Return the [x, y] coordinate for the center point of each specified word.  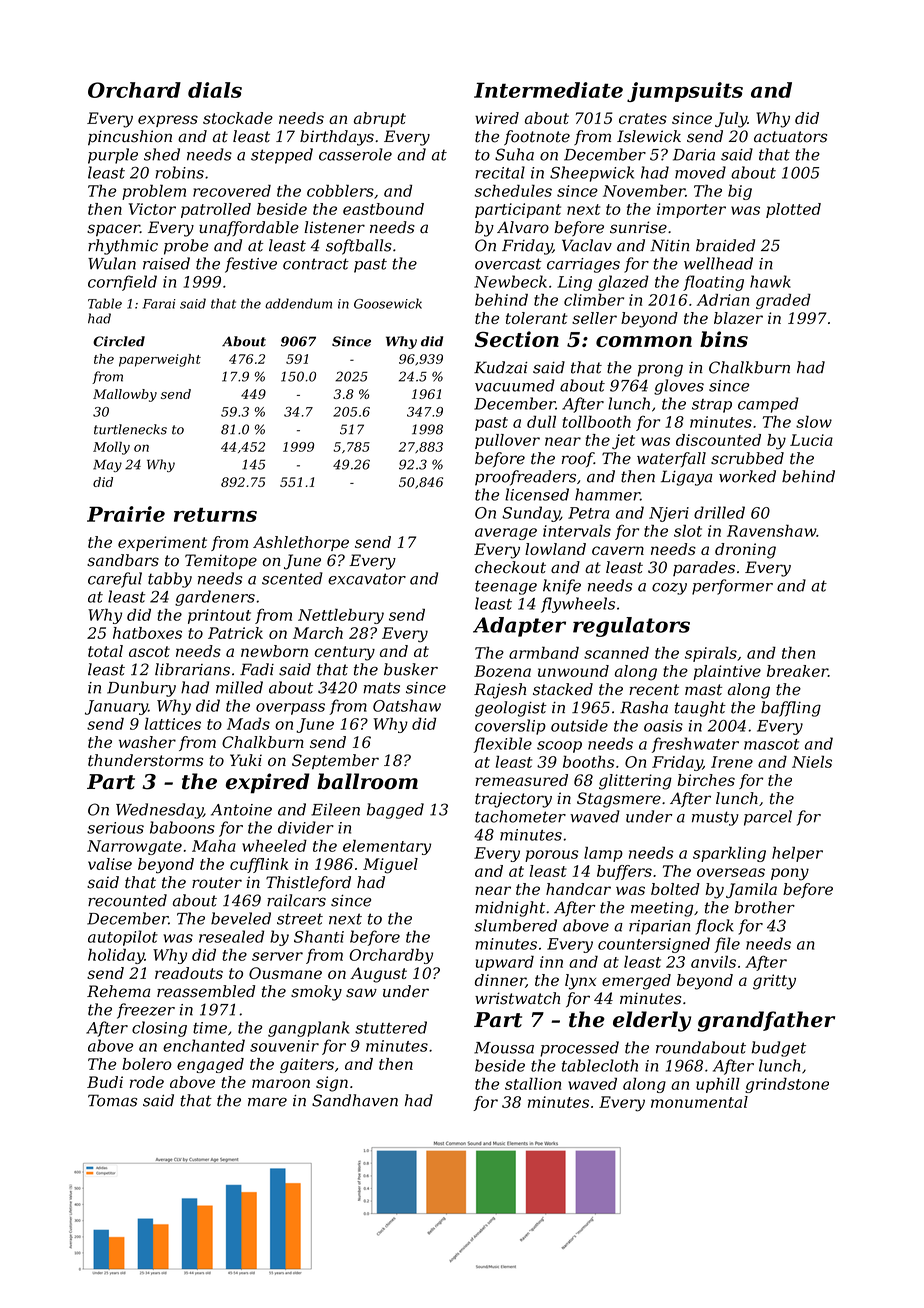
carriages [583, 265]
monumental [699, 1102]
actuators [790, 137]
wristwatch [517, 998]
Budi [105, 1082]
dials [215, 90]
